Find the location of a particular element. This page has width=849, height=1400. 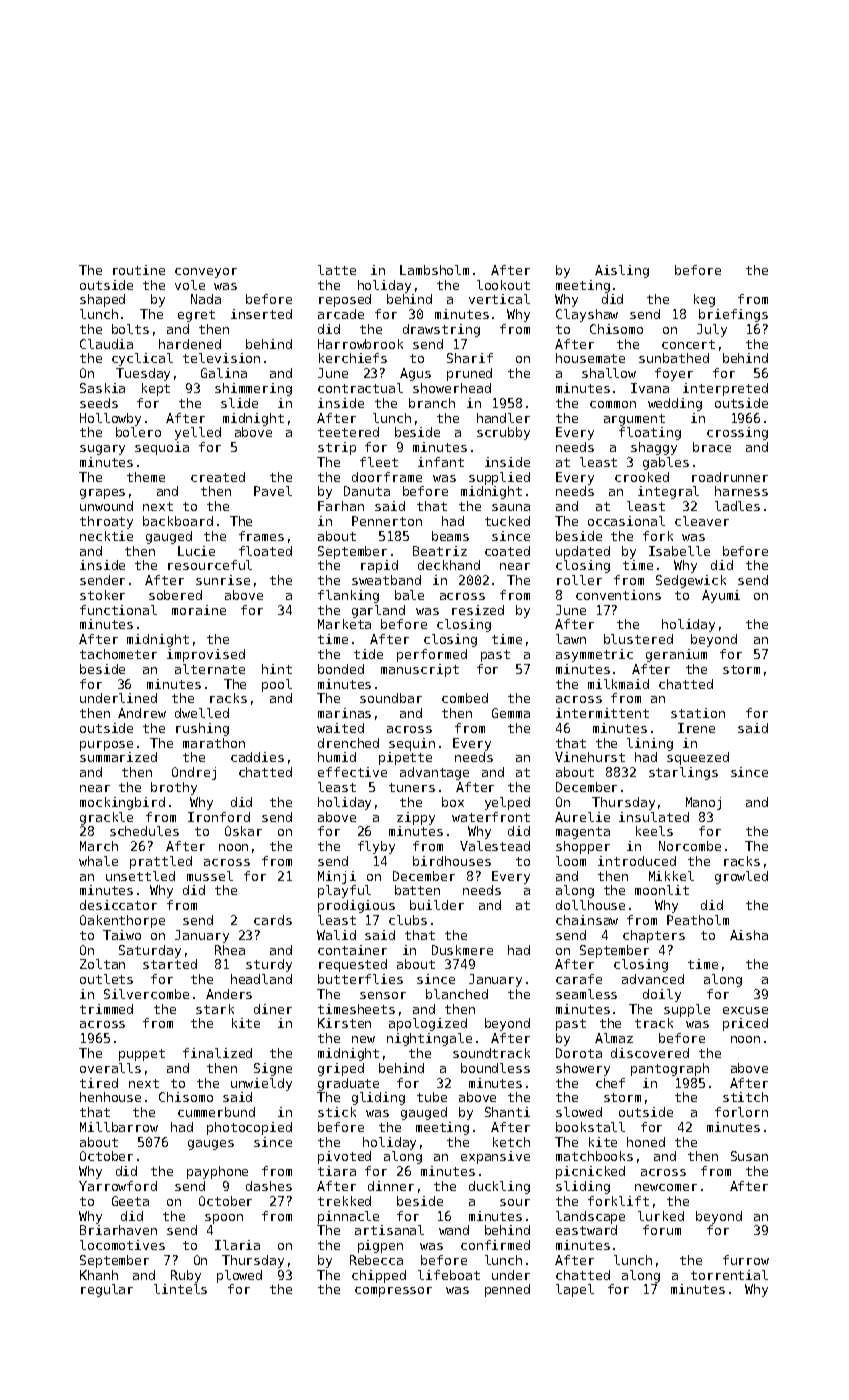

blanched is located at coordinates (457, 994).
